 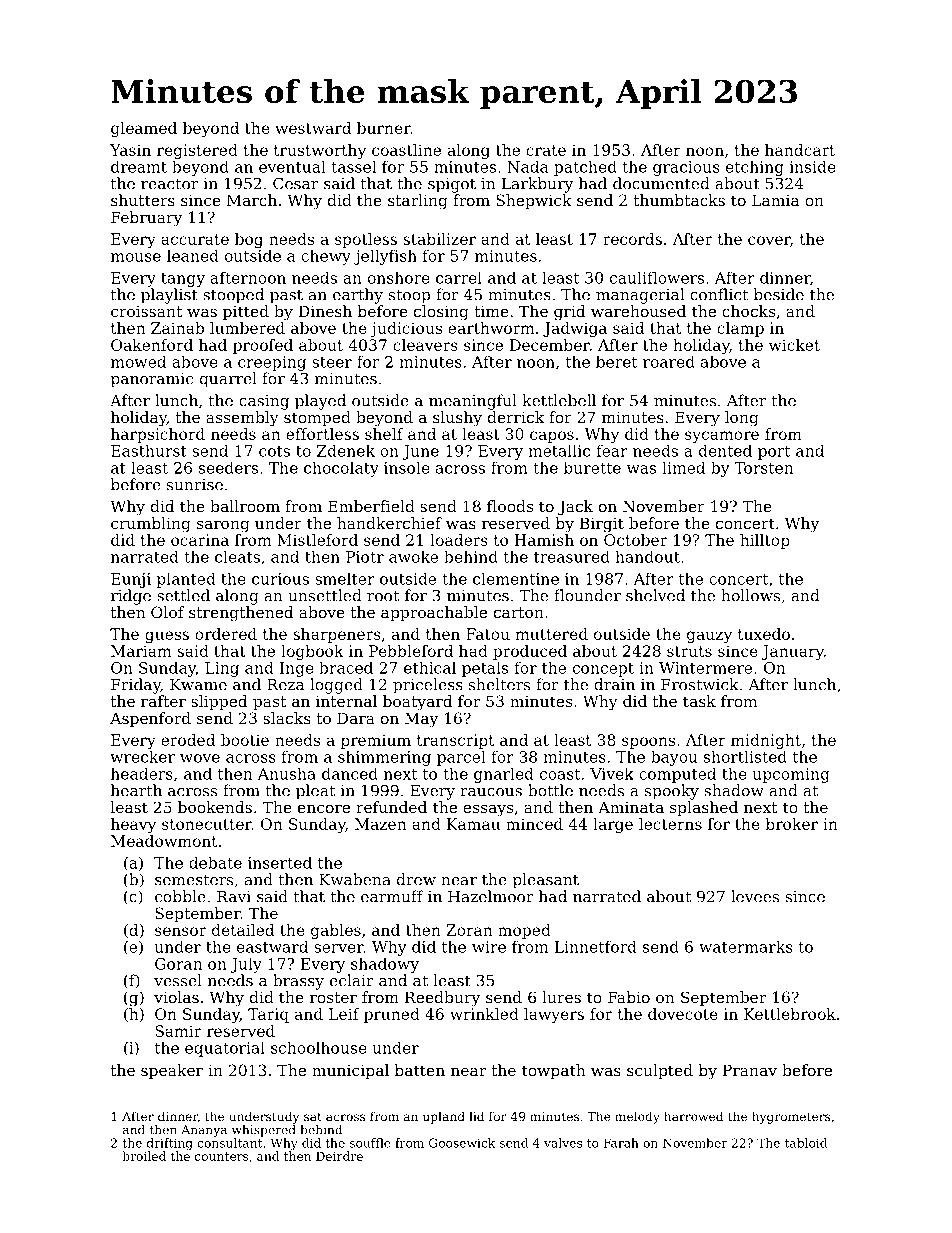 What do you see at coordinates (339, 1156) in the screenshot?
I see `Deirdre` at bounding box center [339, 1156].
